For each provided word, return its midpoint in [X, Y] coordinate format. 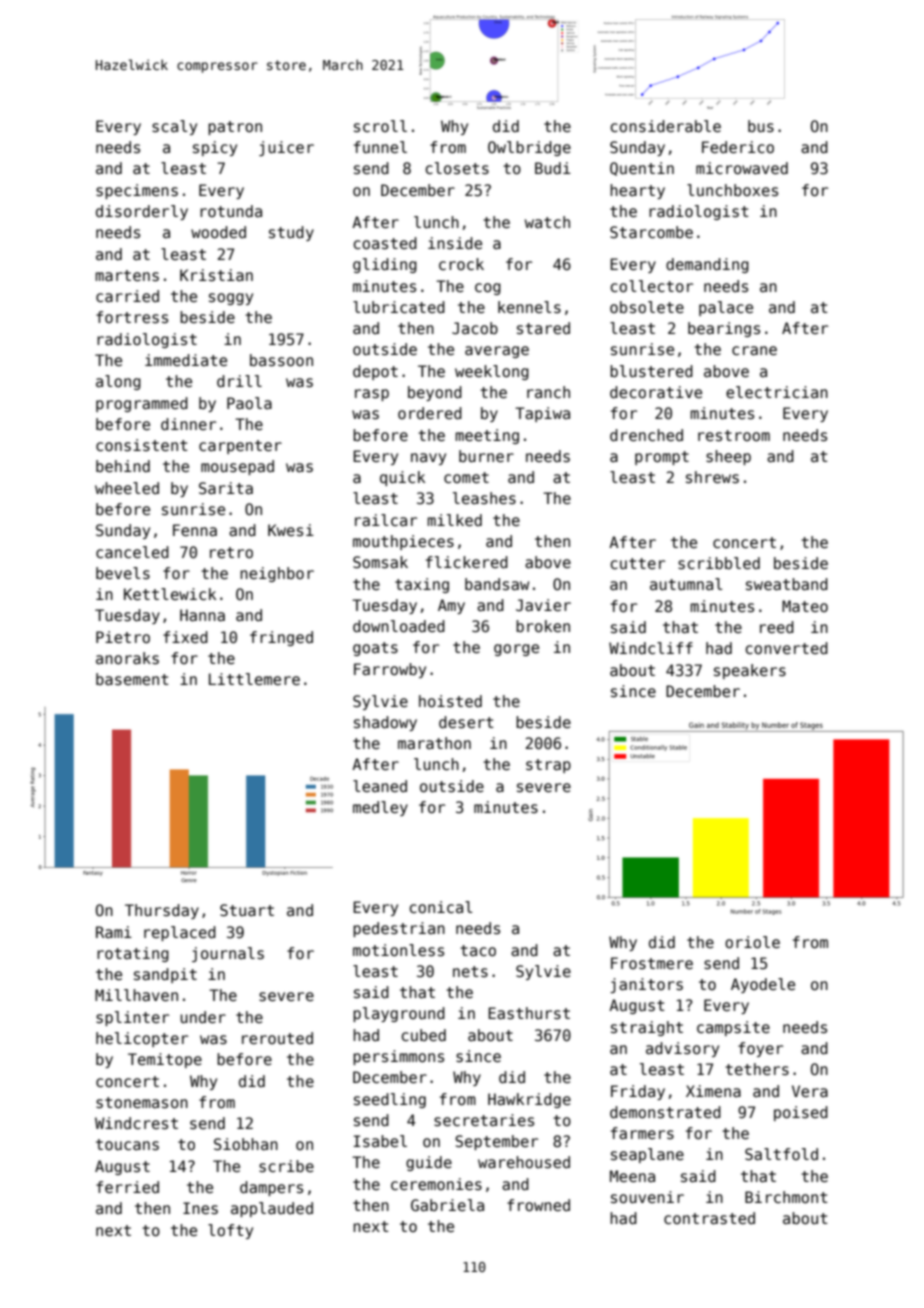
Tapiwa [542, 414]
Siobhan [246, 1144]
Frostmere [652, 963]
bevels [123, 573]
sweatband [787, 584]
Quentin [642, 169]
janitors [646, 985]
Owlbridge [529, 148]
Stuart [247, 910]
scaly [174, 127]
